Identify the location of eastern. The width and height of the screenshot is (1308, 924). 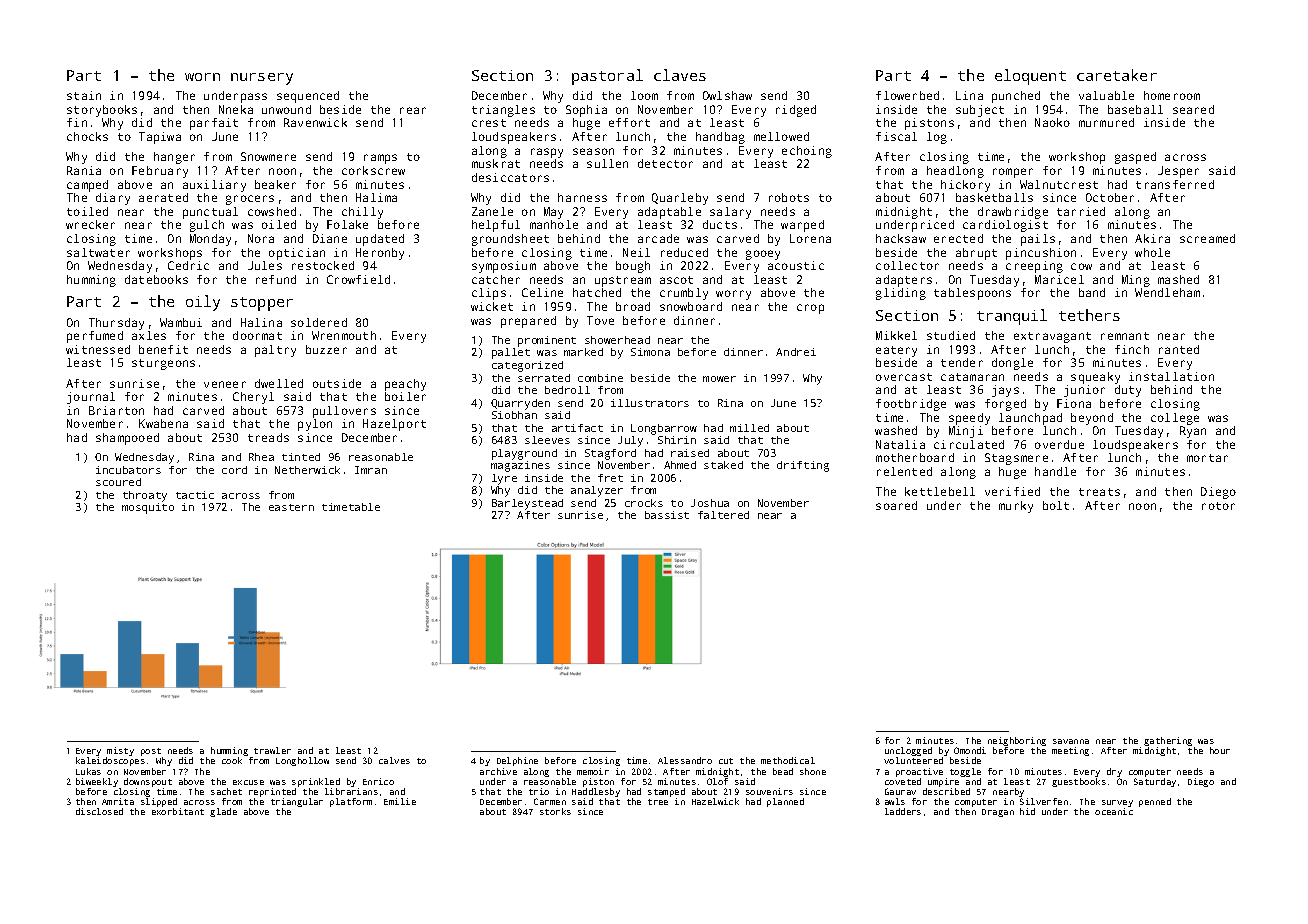
(291, 507).
